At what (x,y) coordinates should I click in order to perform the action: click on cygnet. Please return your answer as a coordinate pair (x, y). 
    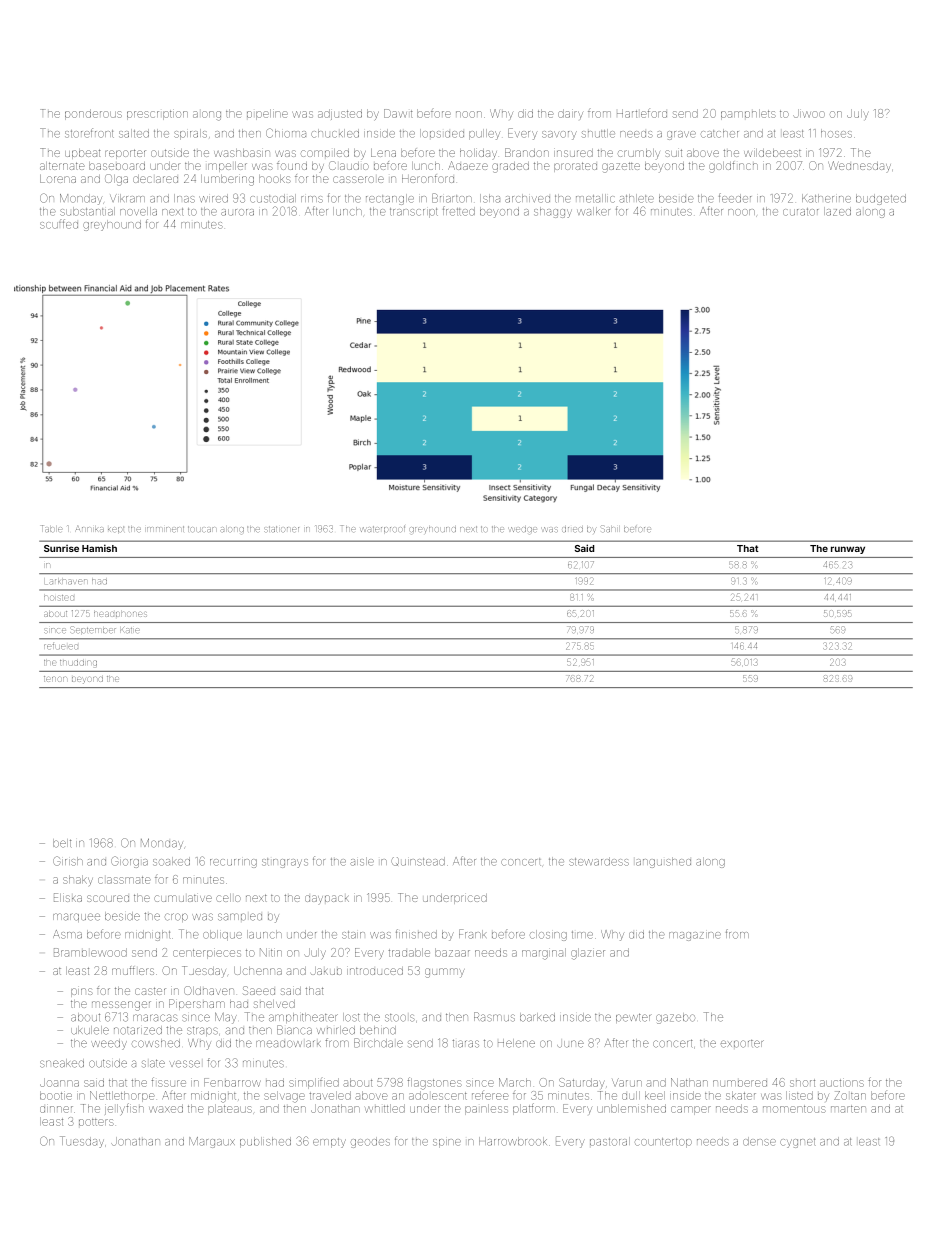
    Looking at the image, I should click on (797, 1143).
